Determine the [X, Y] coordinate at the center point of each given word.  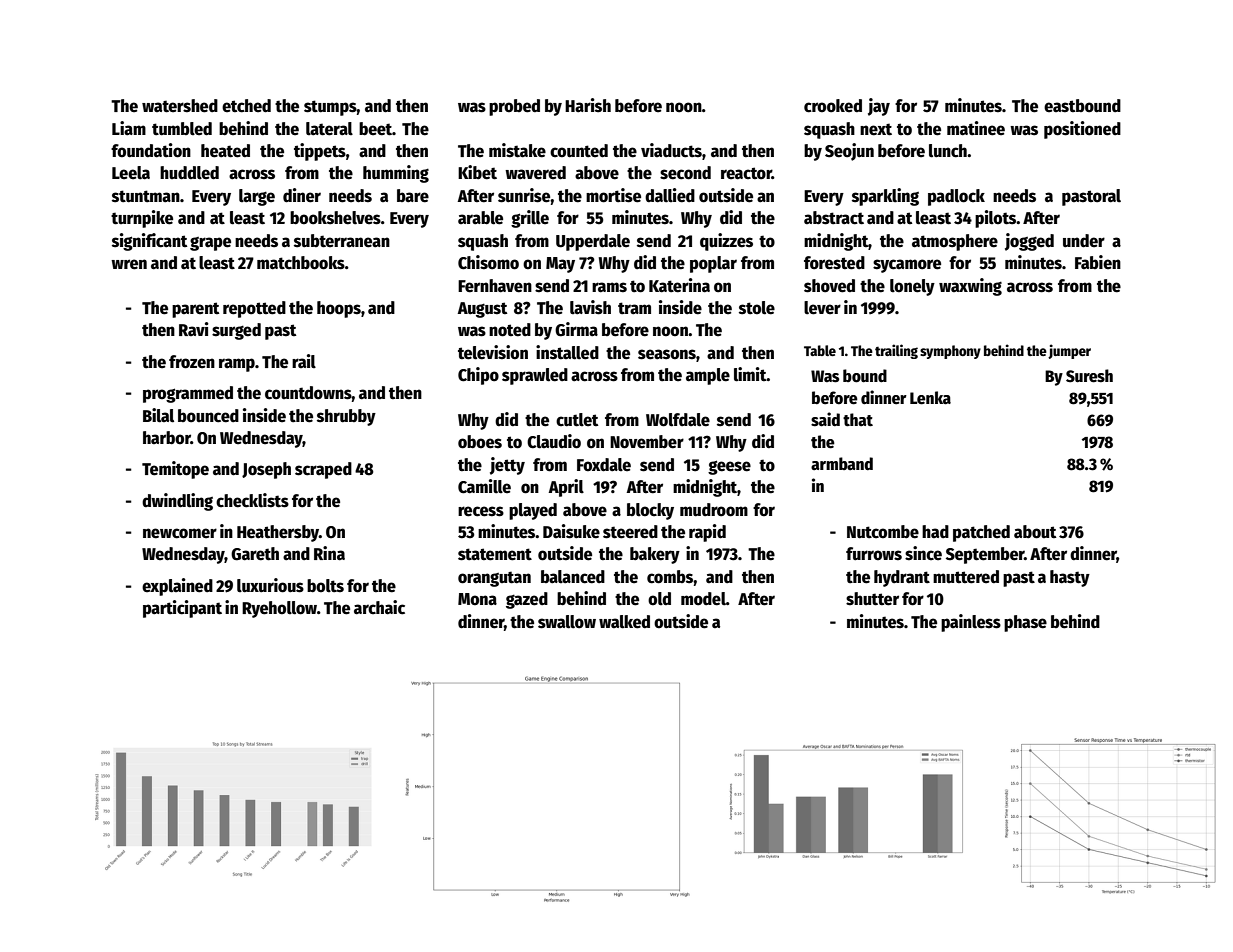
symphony [950, 352]
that [858, 420]
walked [624, 622]
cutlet [577, 420]
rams [609, 287]
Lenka [930, 398]
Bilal [158, 415]
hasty [1070, 578]
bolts [325, 586]
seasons [667, 354]
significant [149, 242]
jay [879, 107]
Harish [588, 105]
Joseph [266, 470]
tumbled [182, 129]
